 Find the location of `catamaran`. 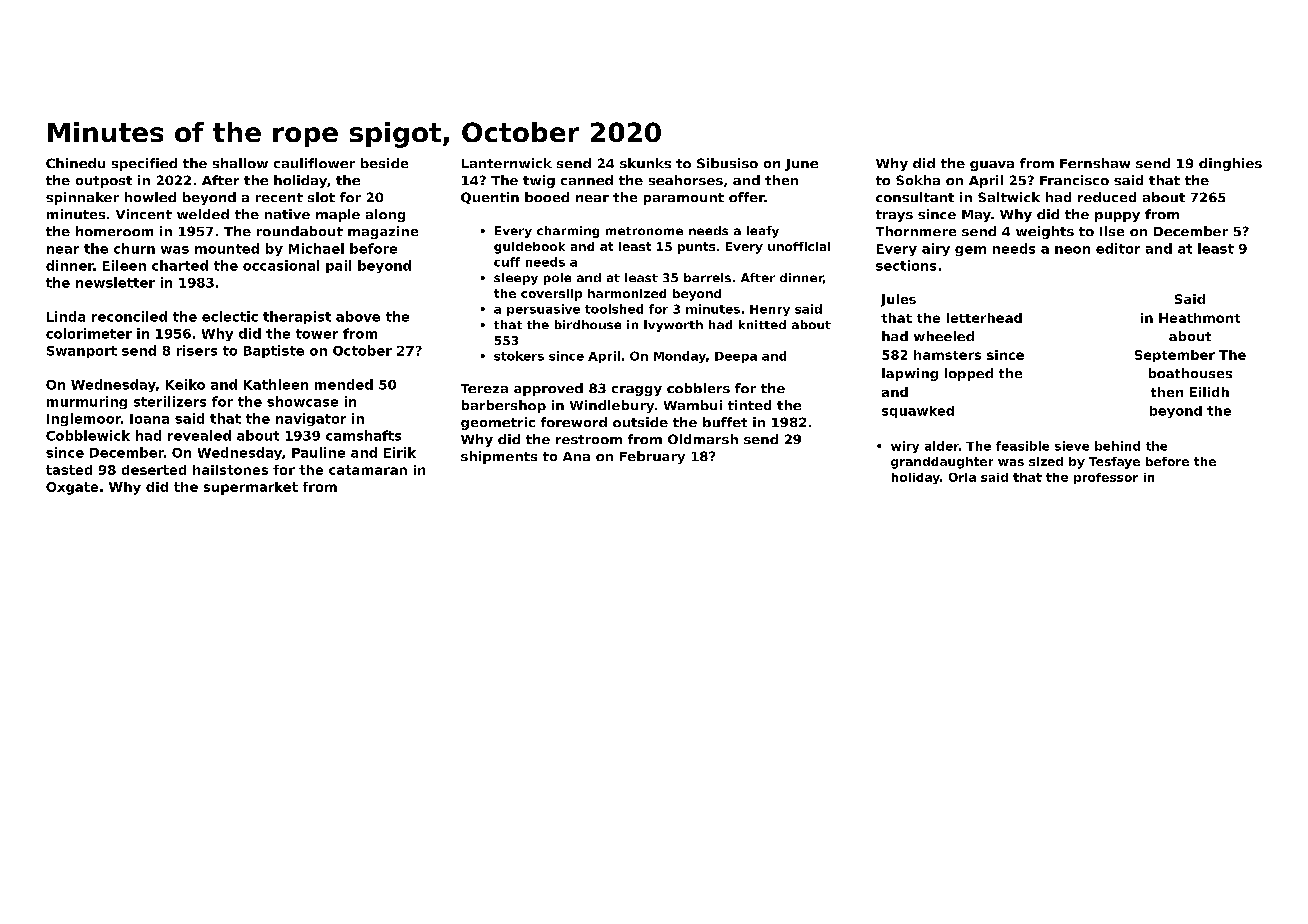

catamaran is located at coordinates (368, 470).
